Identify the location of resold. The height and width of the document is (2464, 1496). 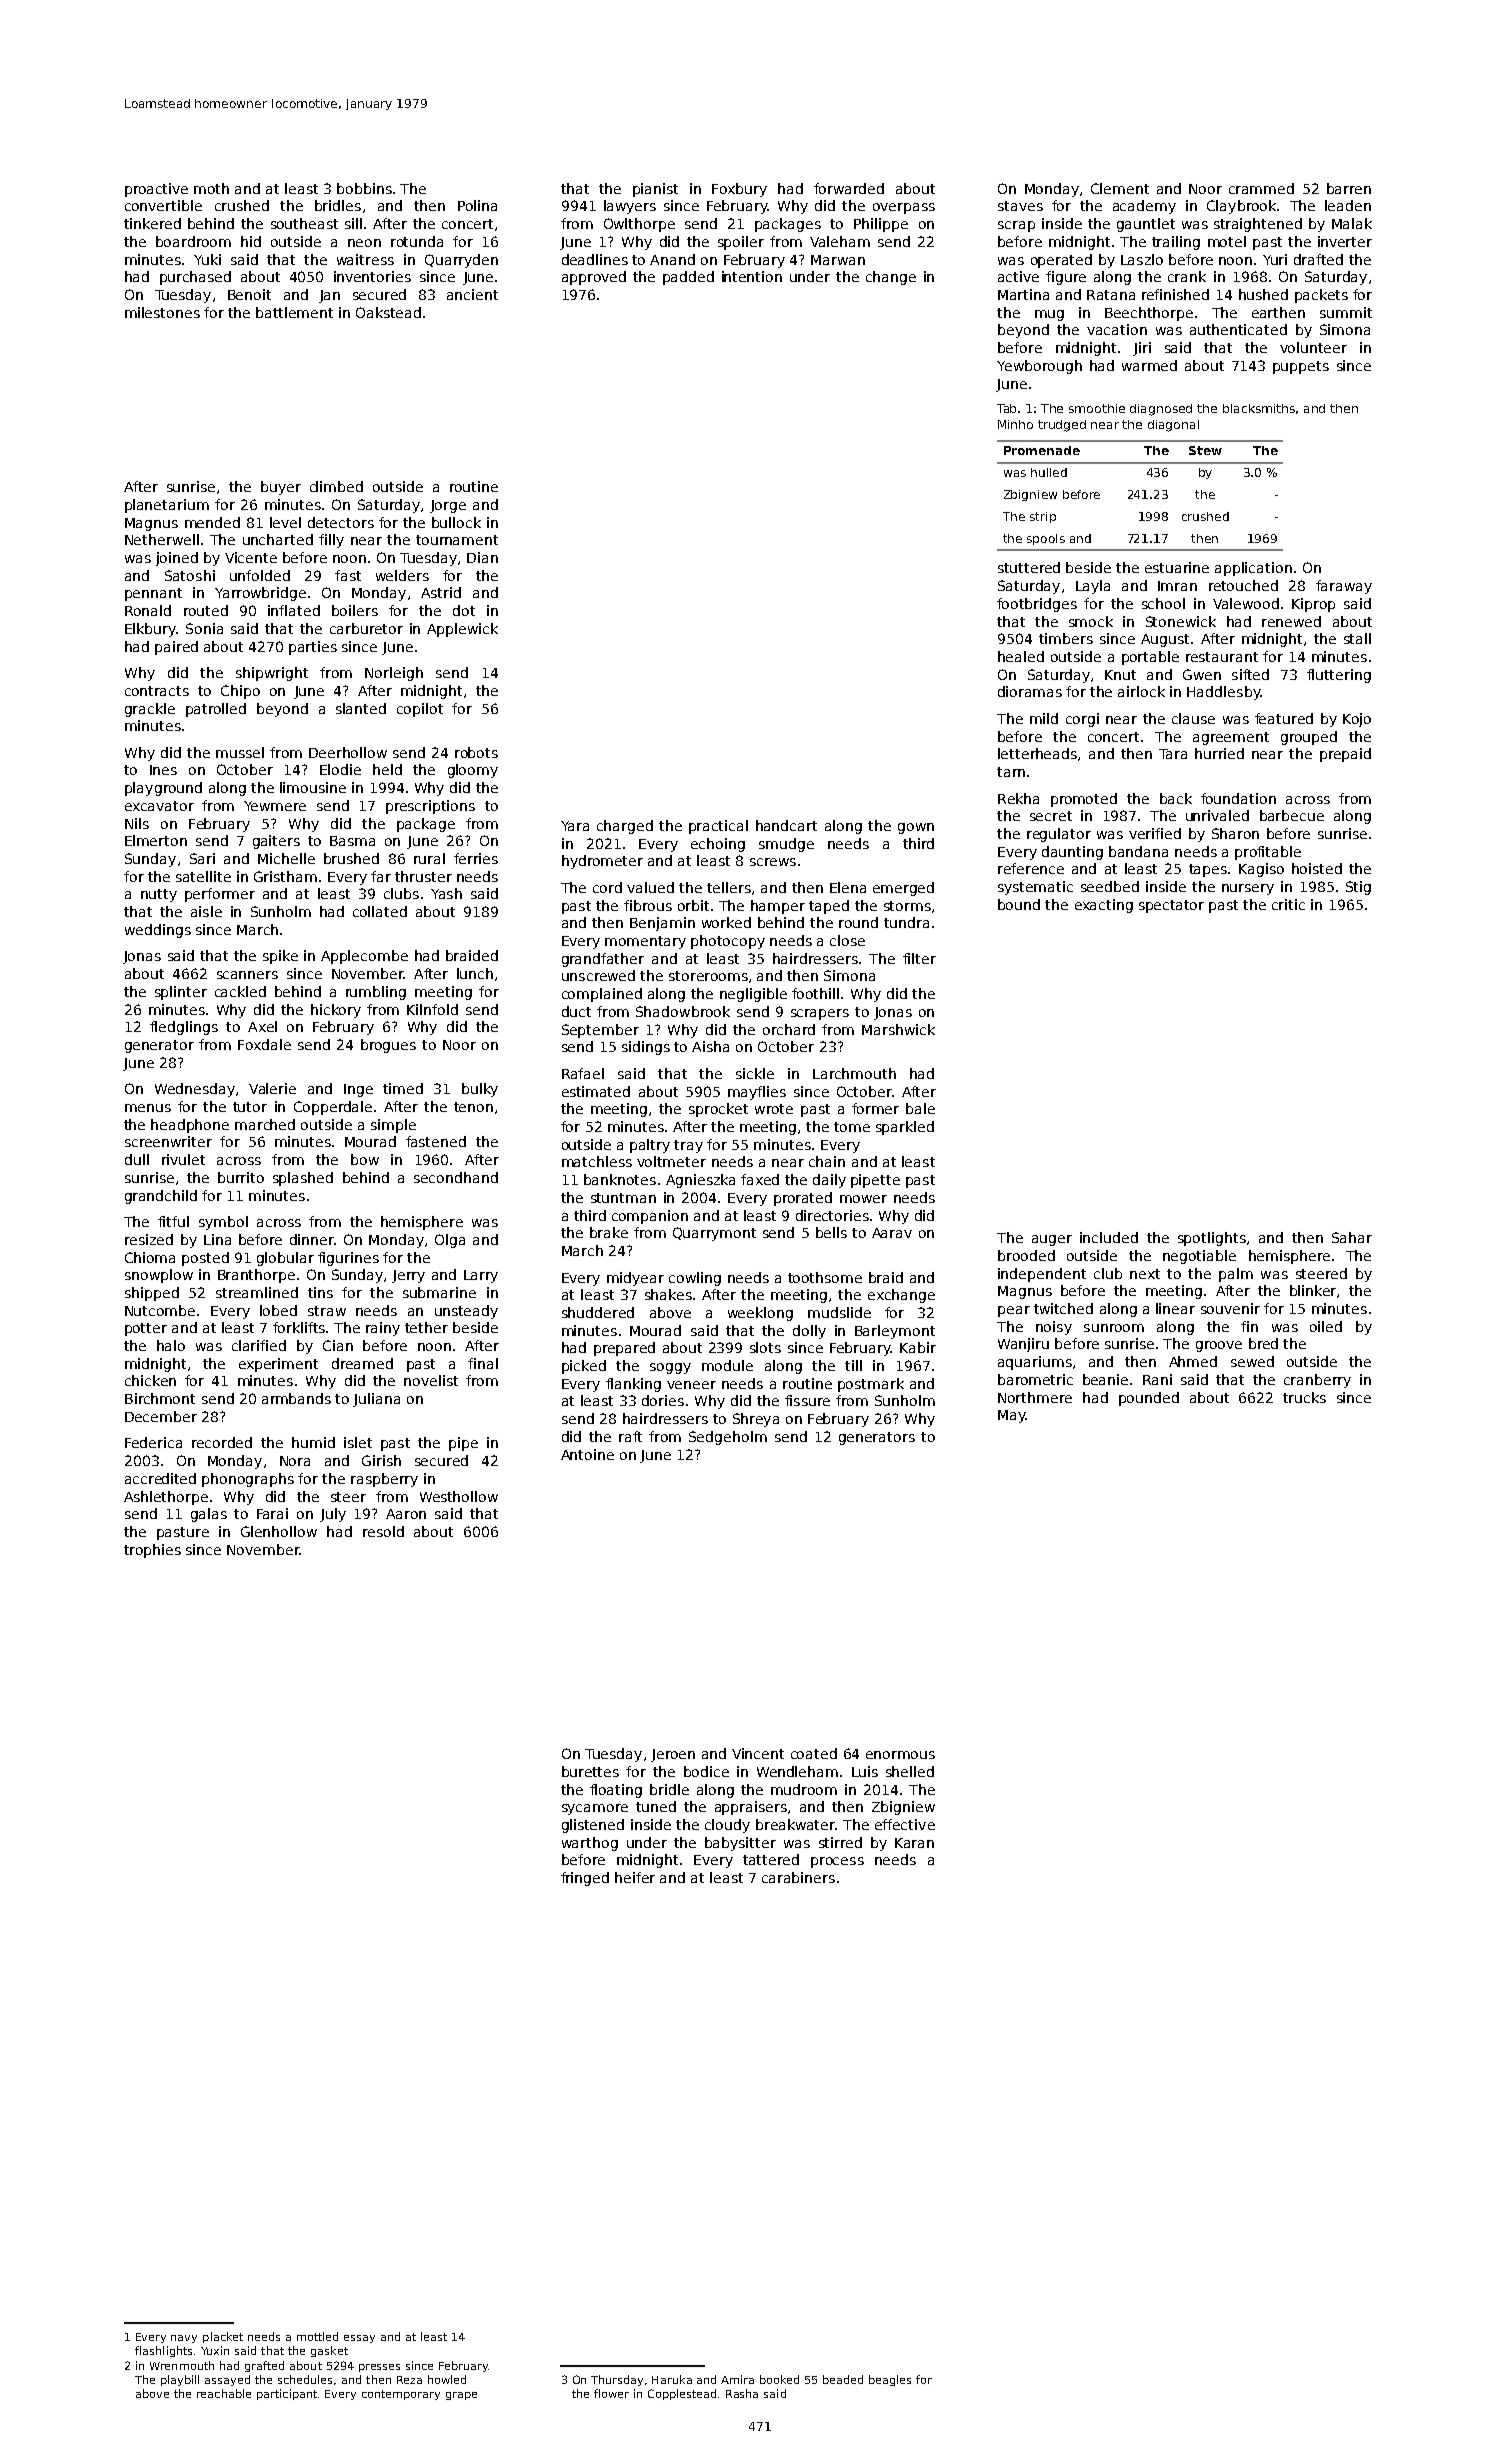
(383, 1531).
